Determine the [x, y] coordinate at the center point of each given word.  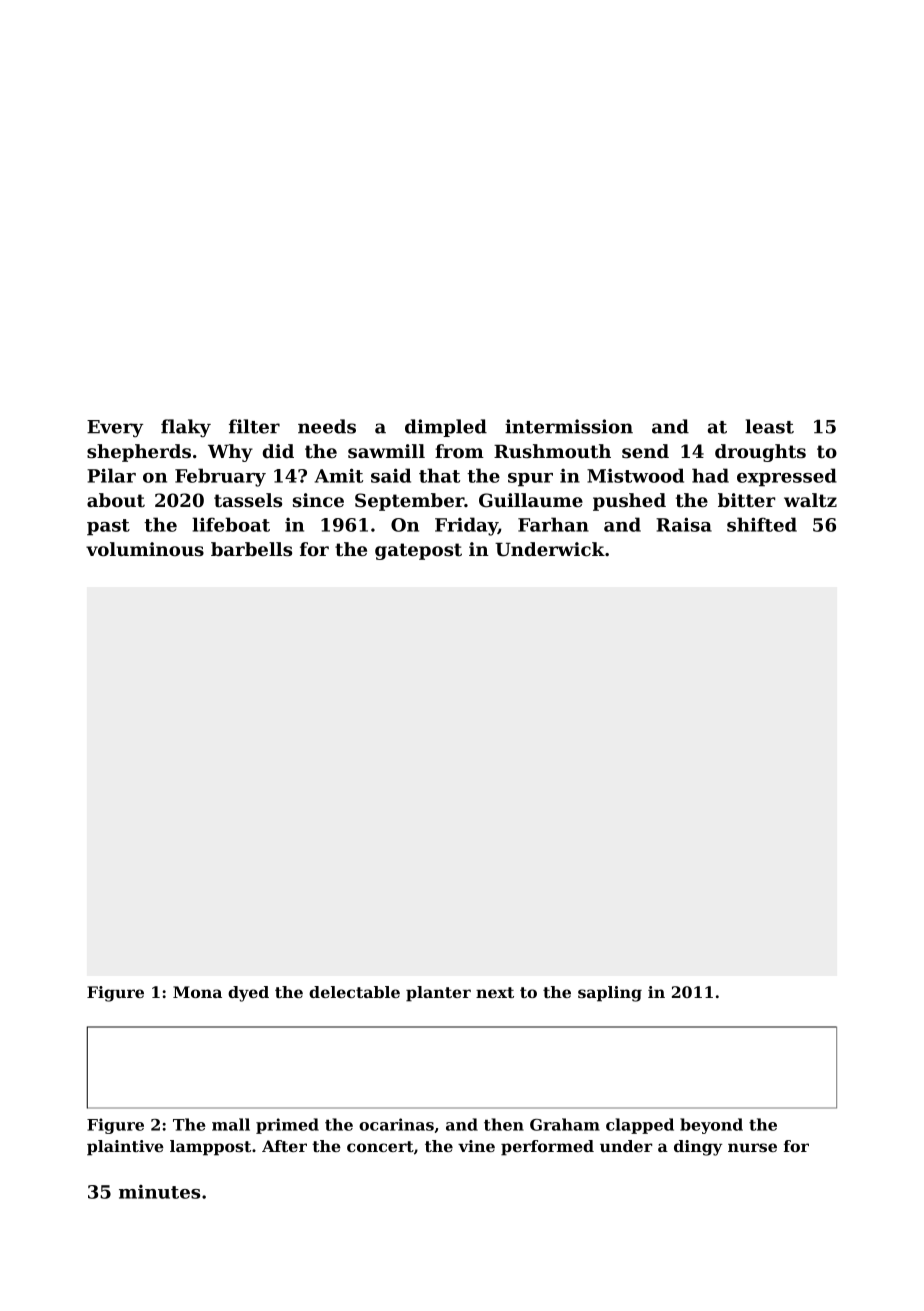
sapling [610, 994]
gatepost [418, 551]
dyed [248, 994]
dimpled [446, 428]
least [769, 426]
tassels [248, 500]
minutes [159, 1192]
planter [438, 994]
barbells [251, 549]
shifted [762, 524]
